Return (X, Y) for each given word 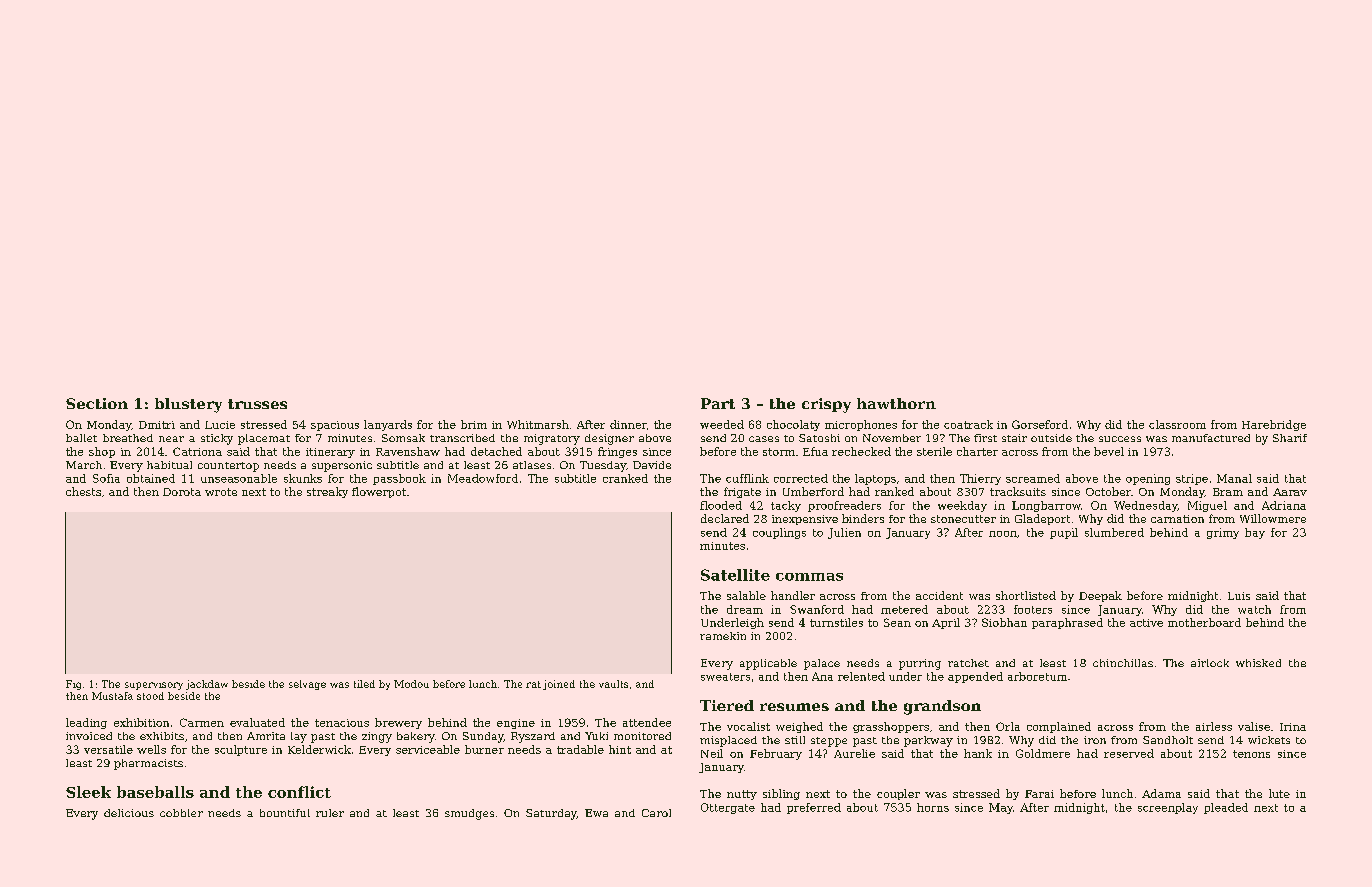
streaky (327, 492)
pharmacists (148, 764)
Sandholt (1168, 740)
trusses (257, 404)
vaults (613, 684)
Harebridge (1274, 425)
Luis (1239, 596)
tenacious (342, 723)
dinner (628, 424)
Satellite (735, 575)
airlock (1210, 663)
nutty (742, 795)
